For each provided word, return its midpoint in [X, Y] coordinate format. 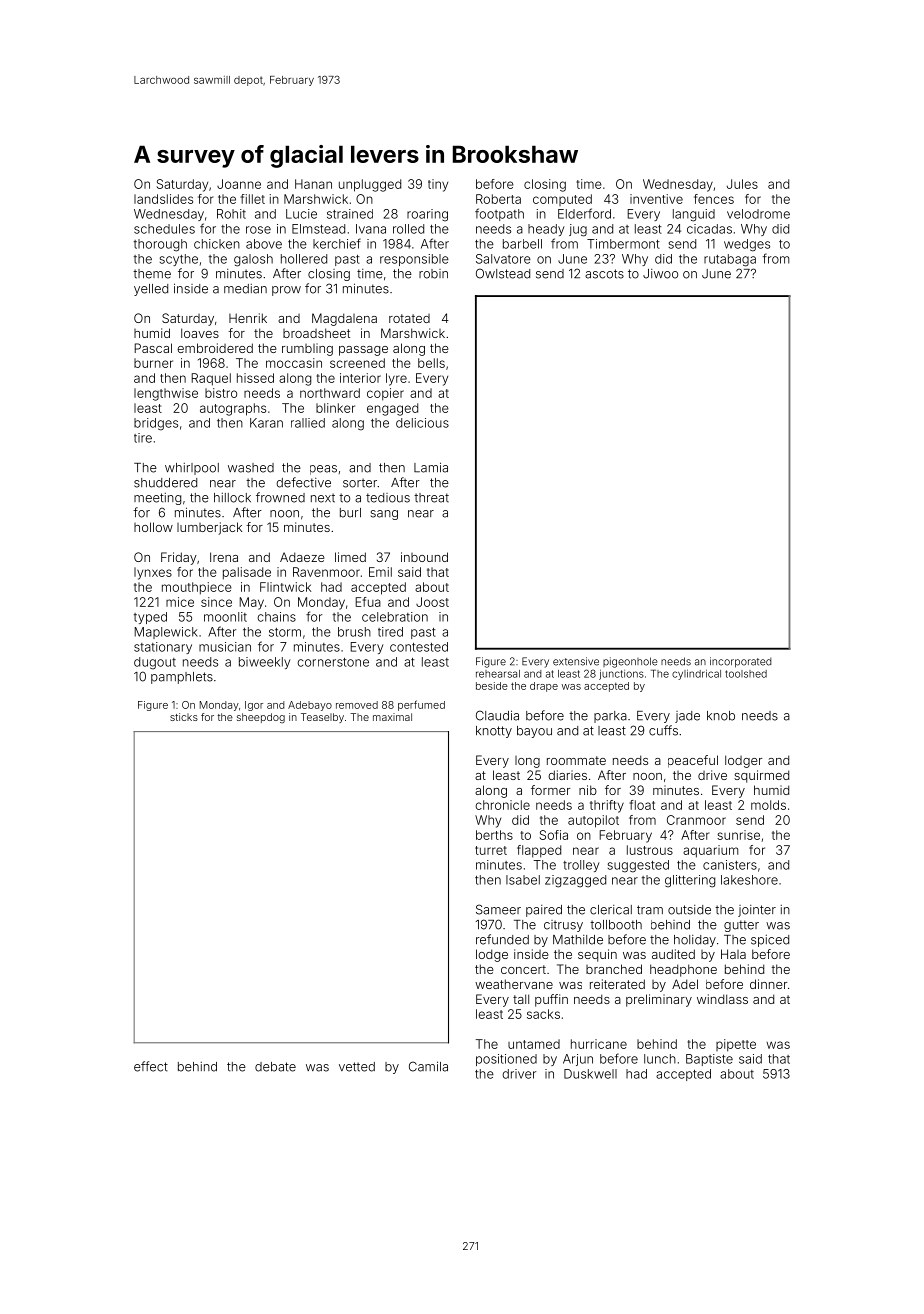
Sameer [498, 909]
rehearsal [498, 674]
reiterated [617, 984]
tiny [438, 185]
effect [151, 1066]
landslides [163, 199]
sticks [184, 717]
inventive [656, 199]
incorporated [741, 662]
